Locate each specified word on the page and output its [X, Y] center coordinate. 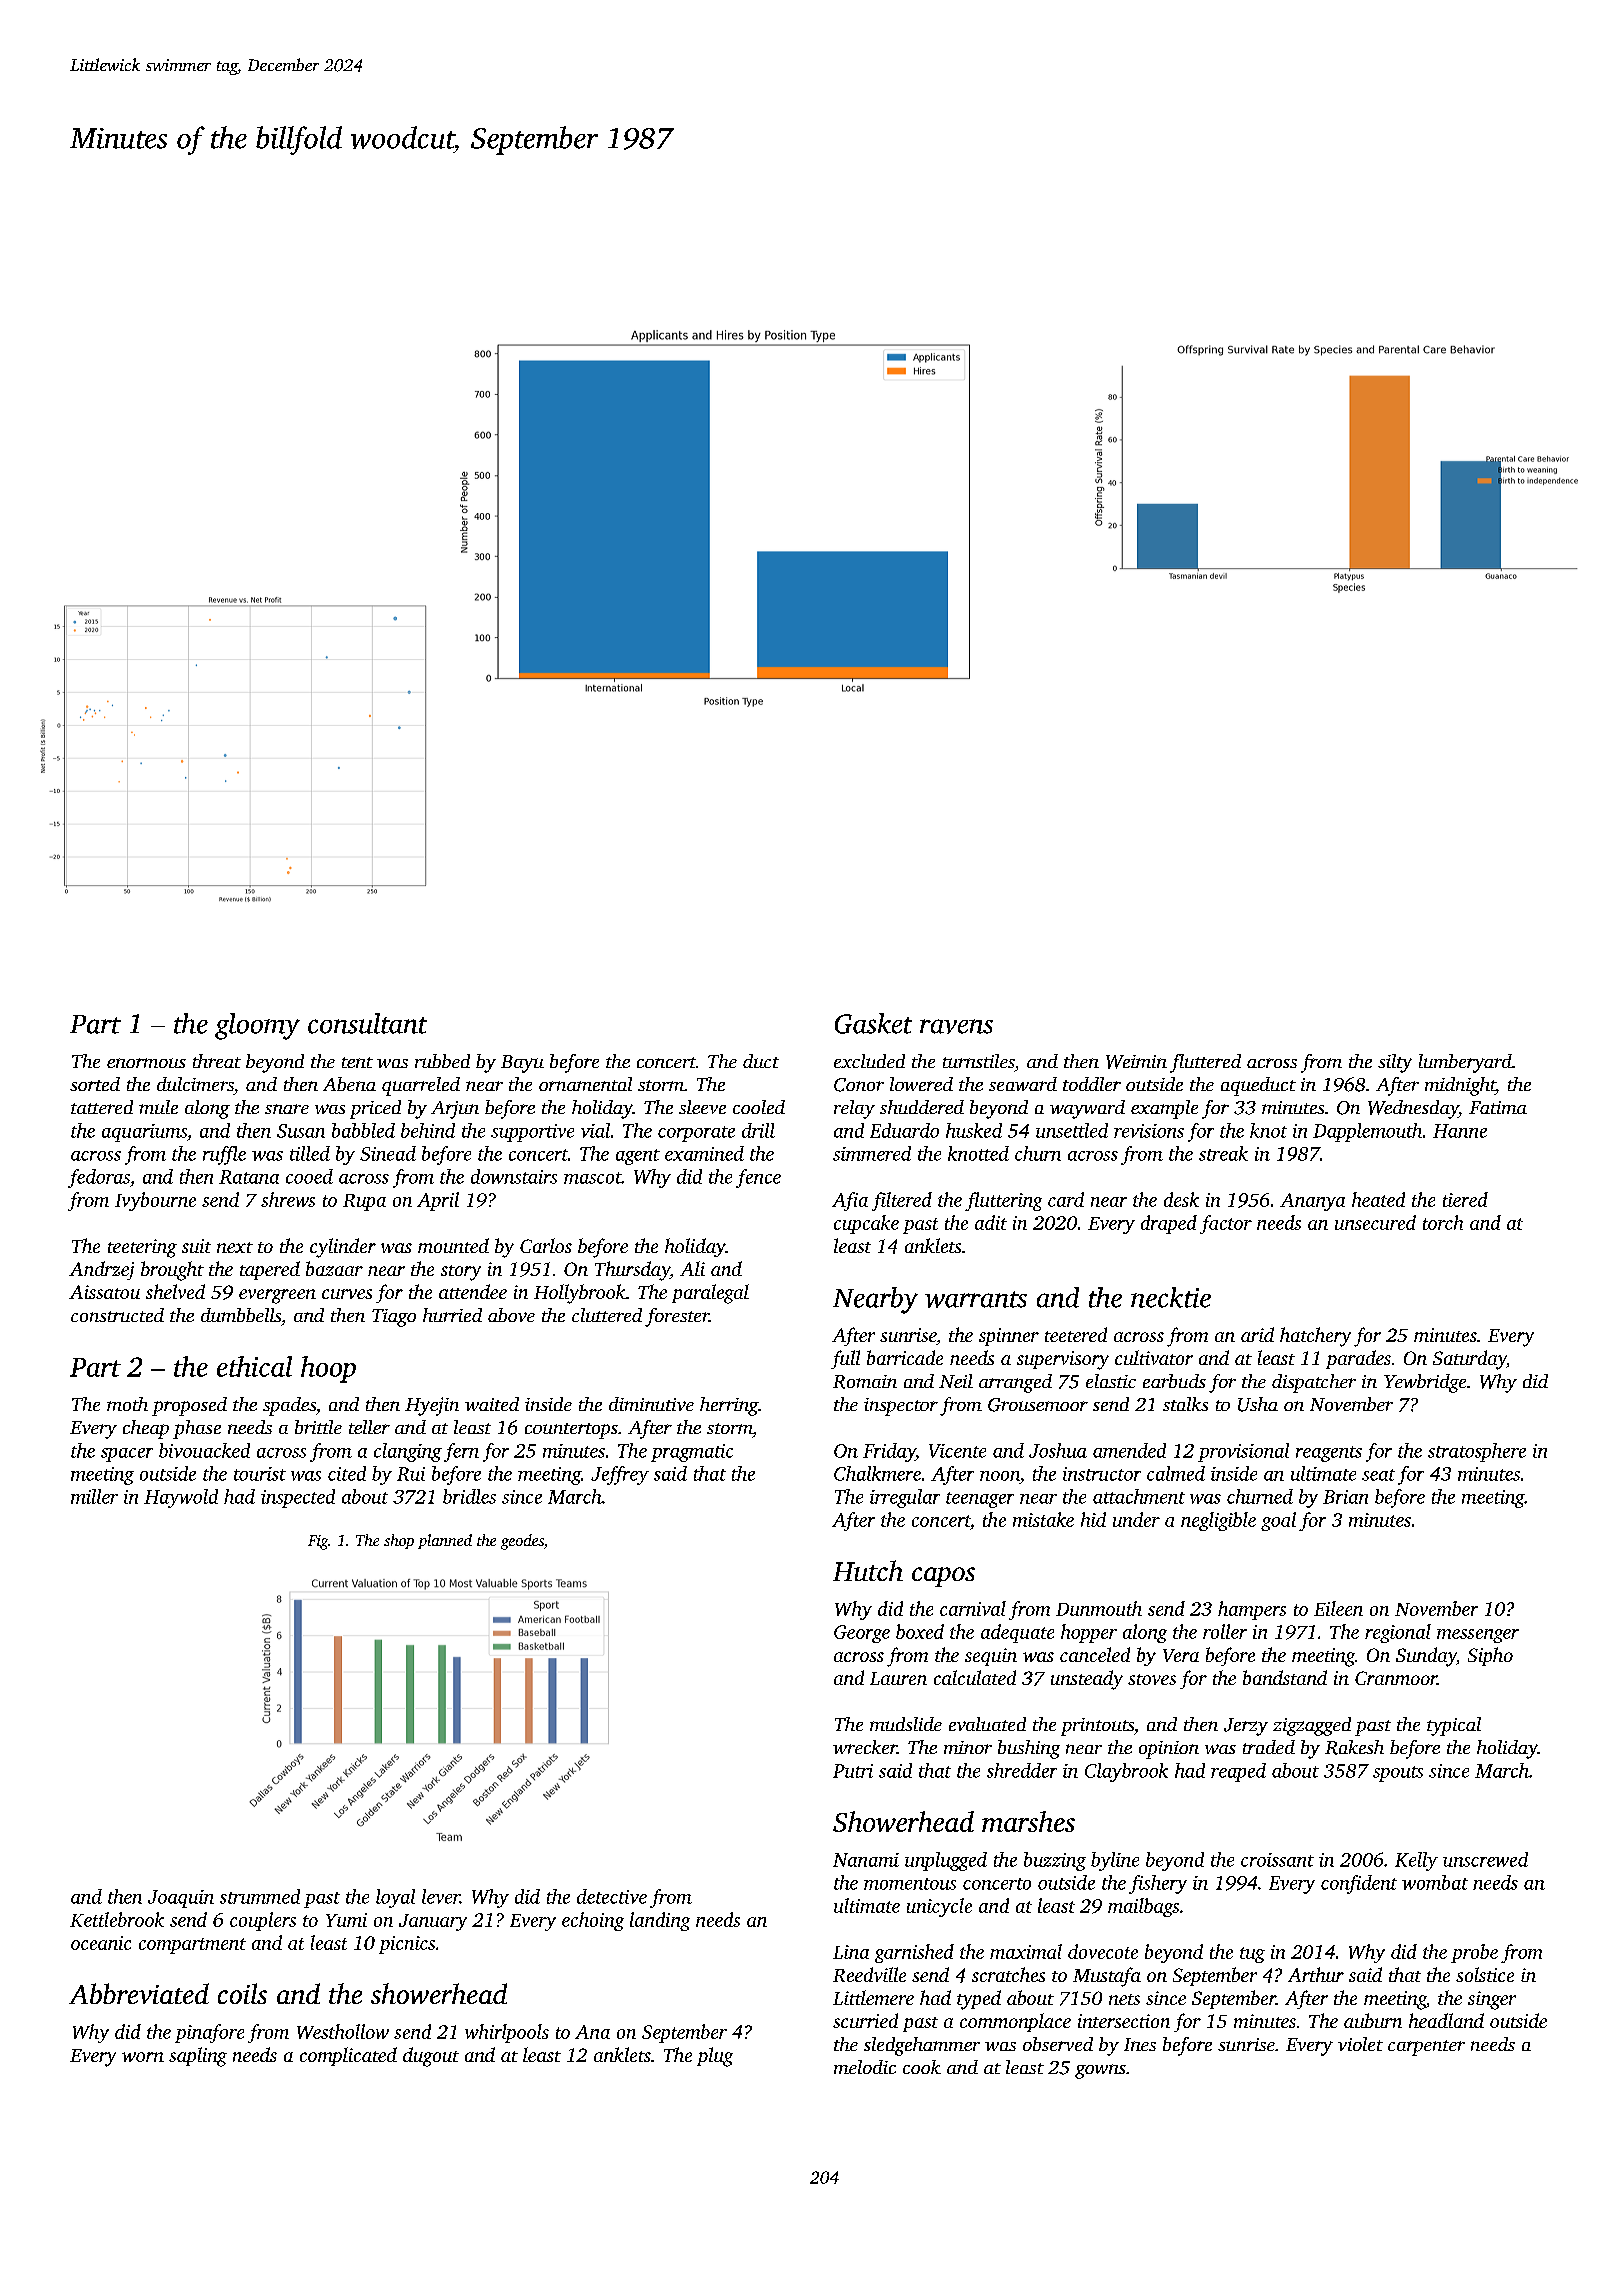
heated [1378, 1199]
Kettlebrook [117, 1919]
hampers [1252, 1610]
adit [991, 1222]
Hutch [868, 1570]
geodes [522, 1542]
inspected [298, 1498]
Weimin [1136, 1062]
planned [445, 1541]
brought [172, 1271]
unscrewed [1485, 1859]
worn [143, 2057]
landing [660, 1921]
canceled [1095, 1654]
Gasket [873, 1023]
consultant [367, 1023]
